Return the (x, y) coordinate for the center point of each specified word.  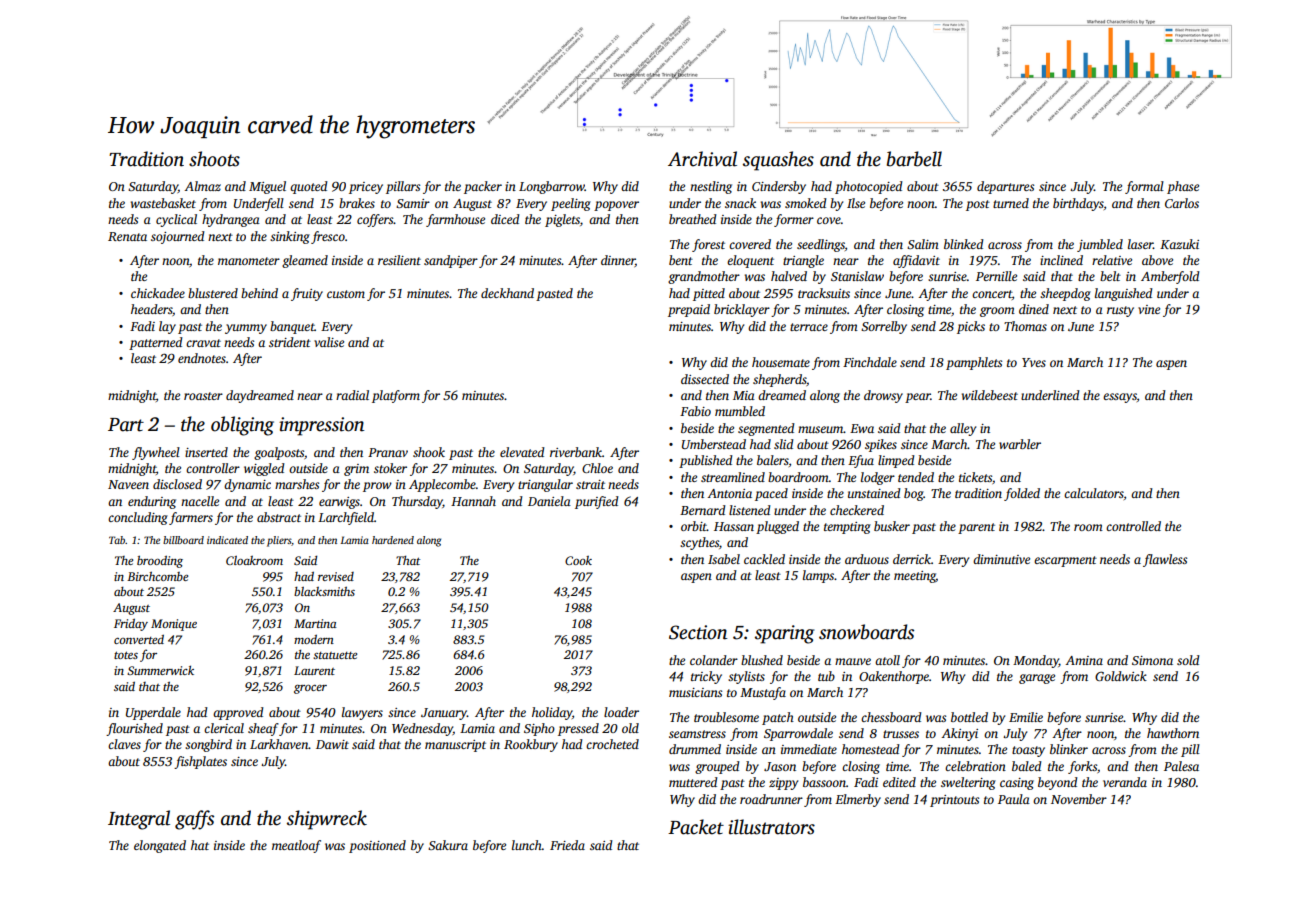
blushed (762, 660)
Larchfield (346, 518)
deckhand (507, 293)
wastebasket (163, 203)
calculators (1094, 493)
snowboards (866, 632)
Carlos (1182, 203)
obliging (242, 426)
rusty (1120, 311)
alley (963, 429)
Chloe (597, 468)
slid (784, 444)
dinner (618, 261)
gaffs (194, 820)
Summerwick (160, 670)
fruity (307, 294)
